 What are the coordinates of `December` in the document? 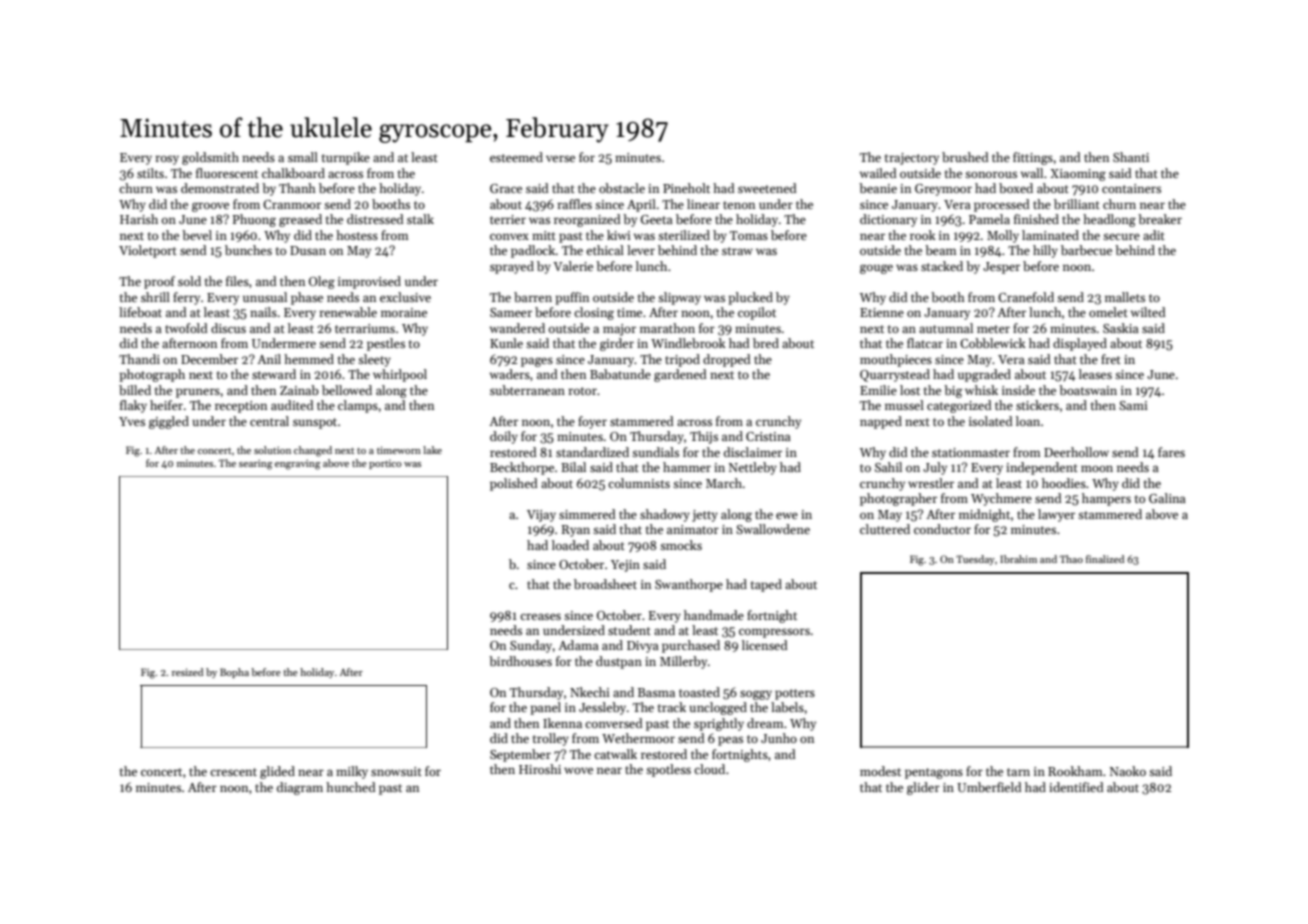 It's located at (209, 359).
